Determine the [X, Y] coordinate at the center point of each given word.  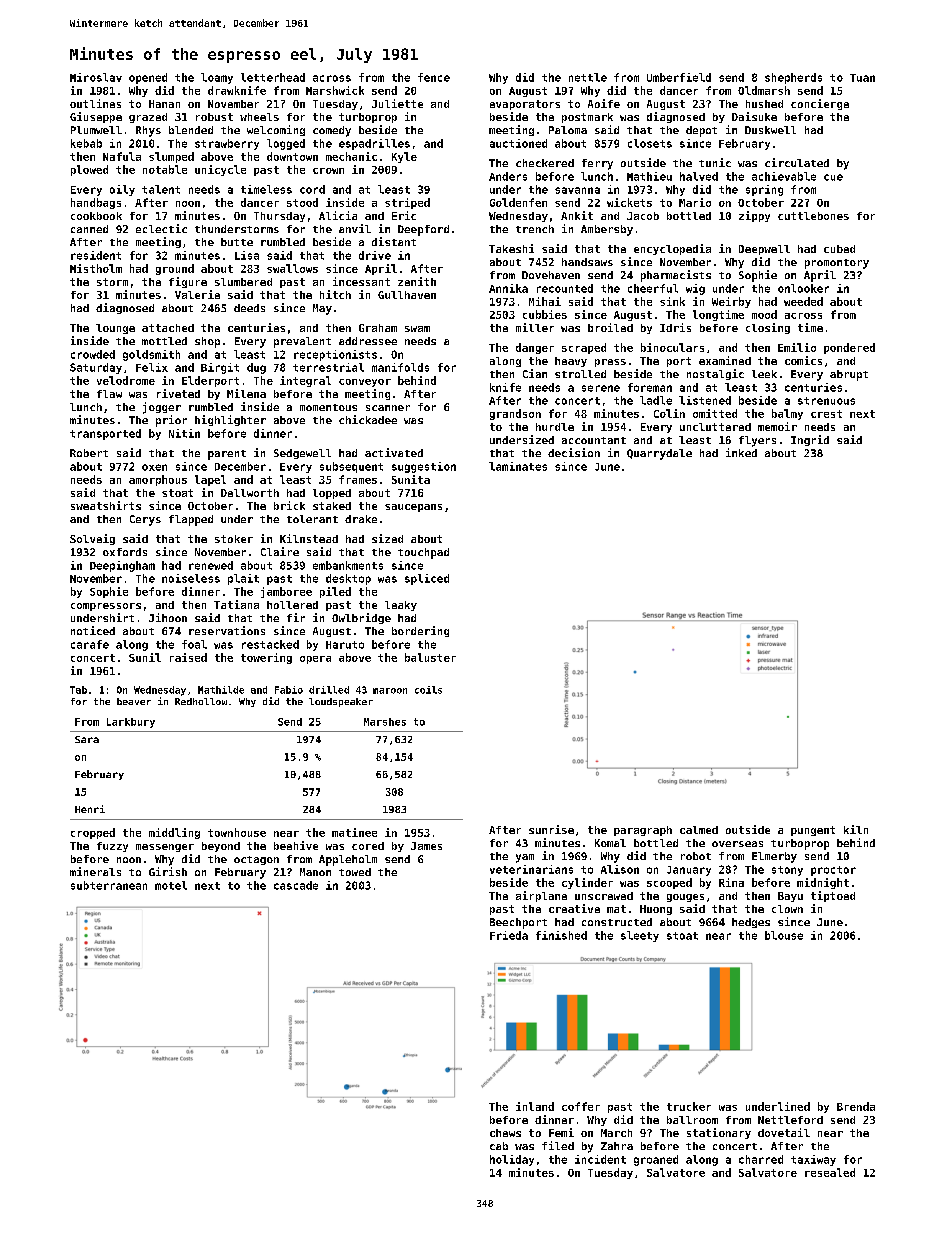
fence [434, 77]
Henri [90, 809]
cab [499, 1146]
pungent [813, 831]
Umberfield [679, 77]
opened [148, 78]
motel [171, 885]
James [426, 846]
